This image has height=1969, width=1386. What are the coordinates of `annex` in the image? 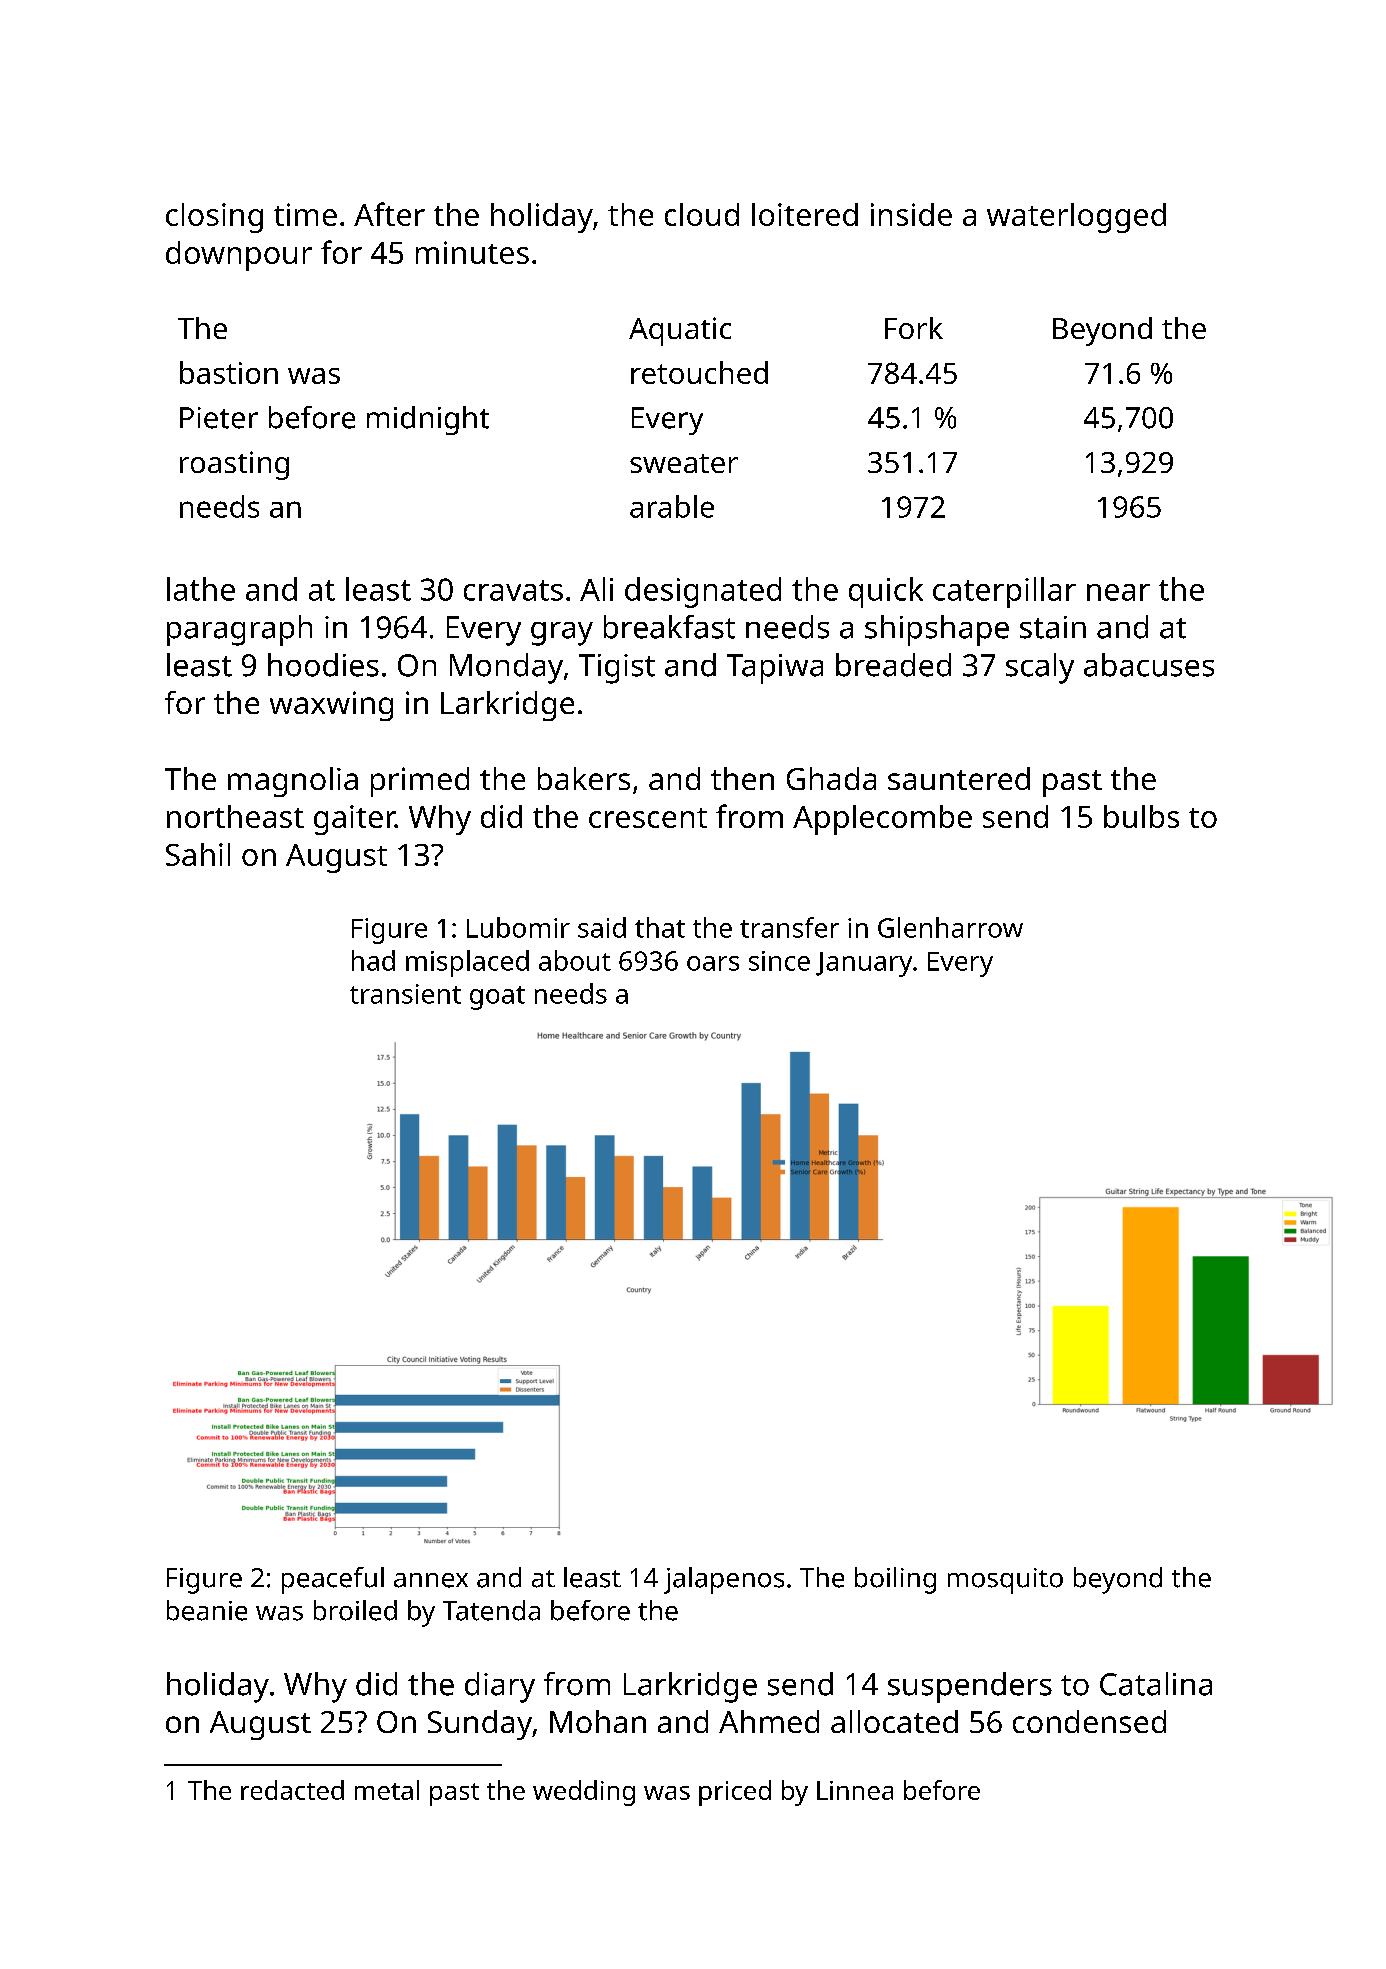 It's located at (431, 1580).
